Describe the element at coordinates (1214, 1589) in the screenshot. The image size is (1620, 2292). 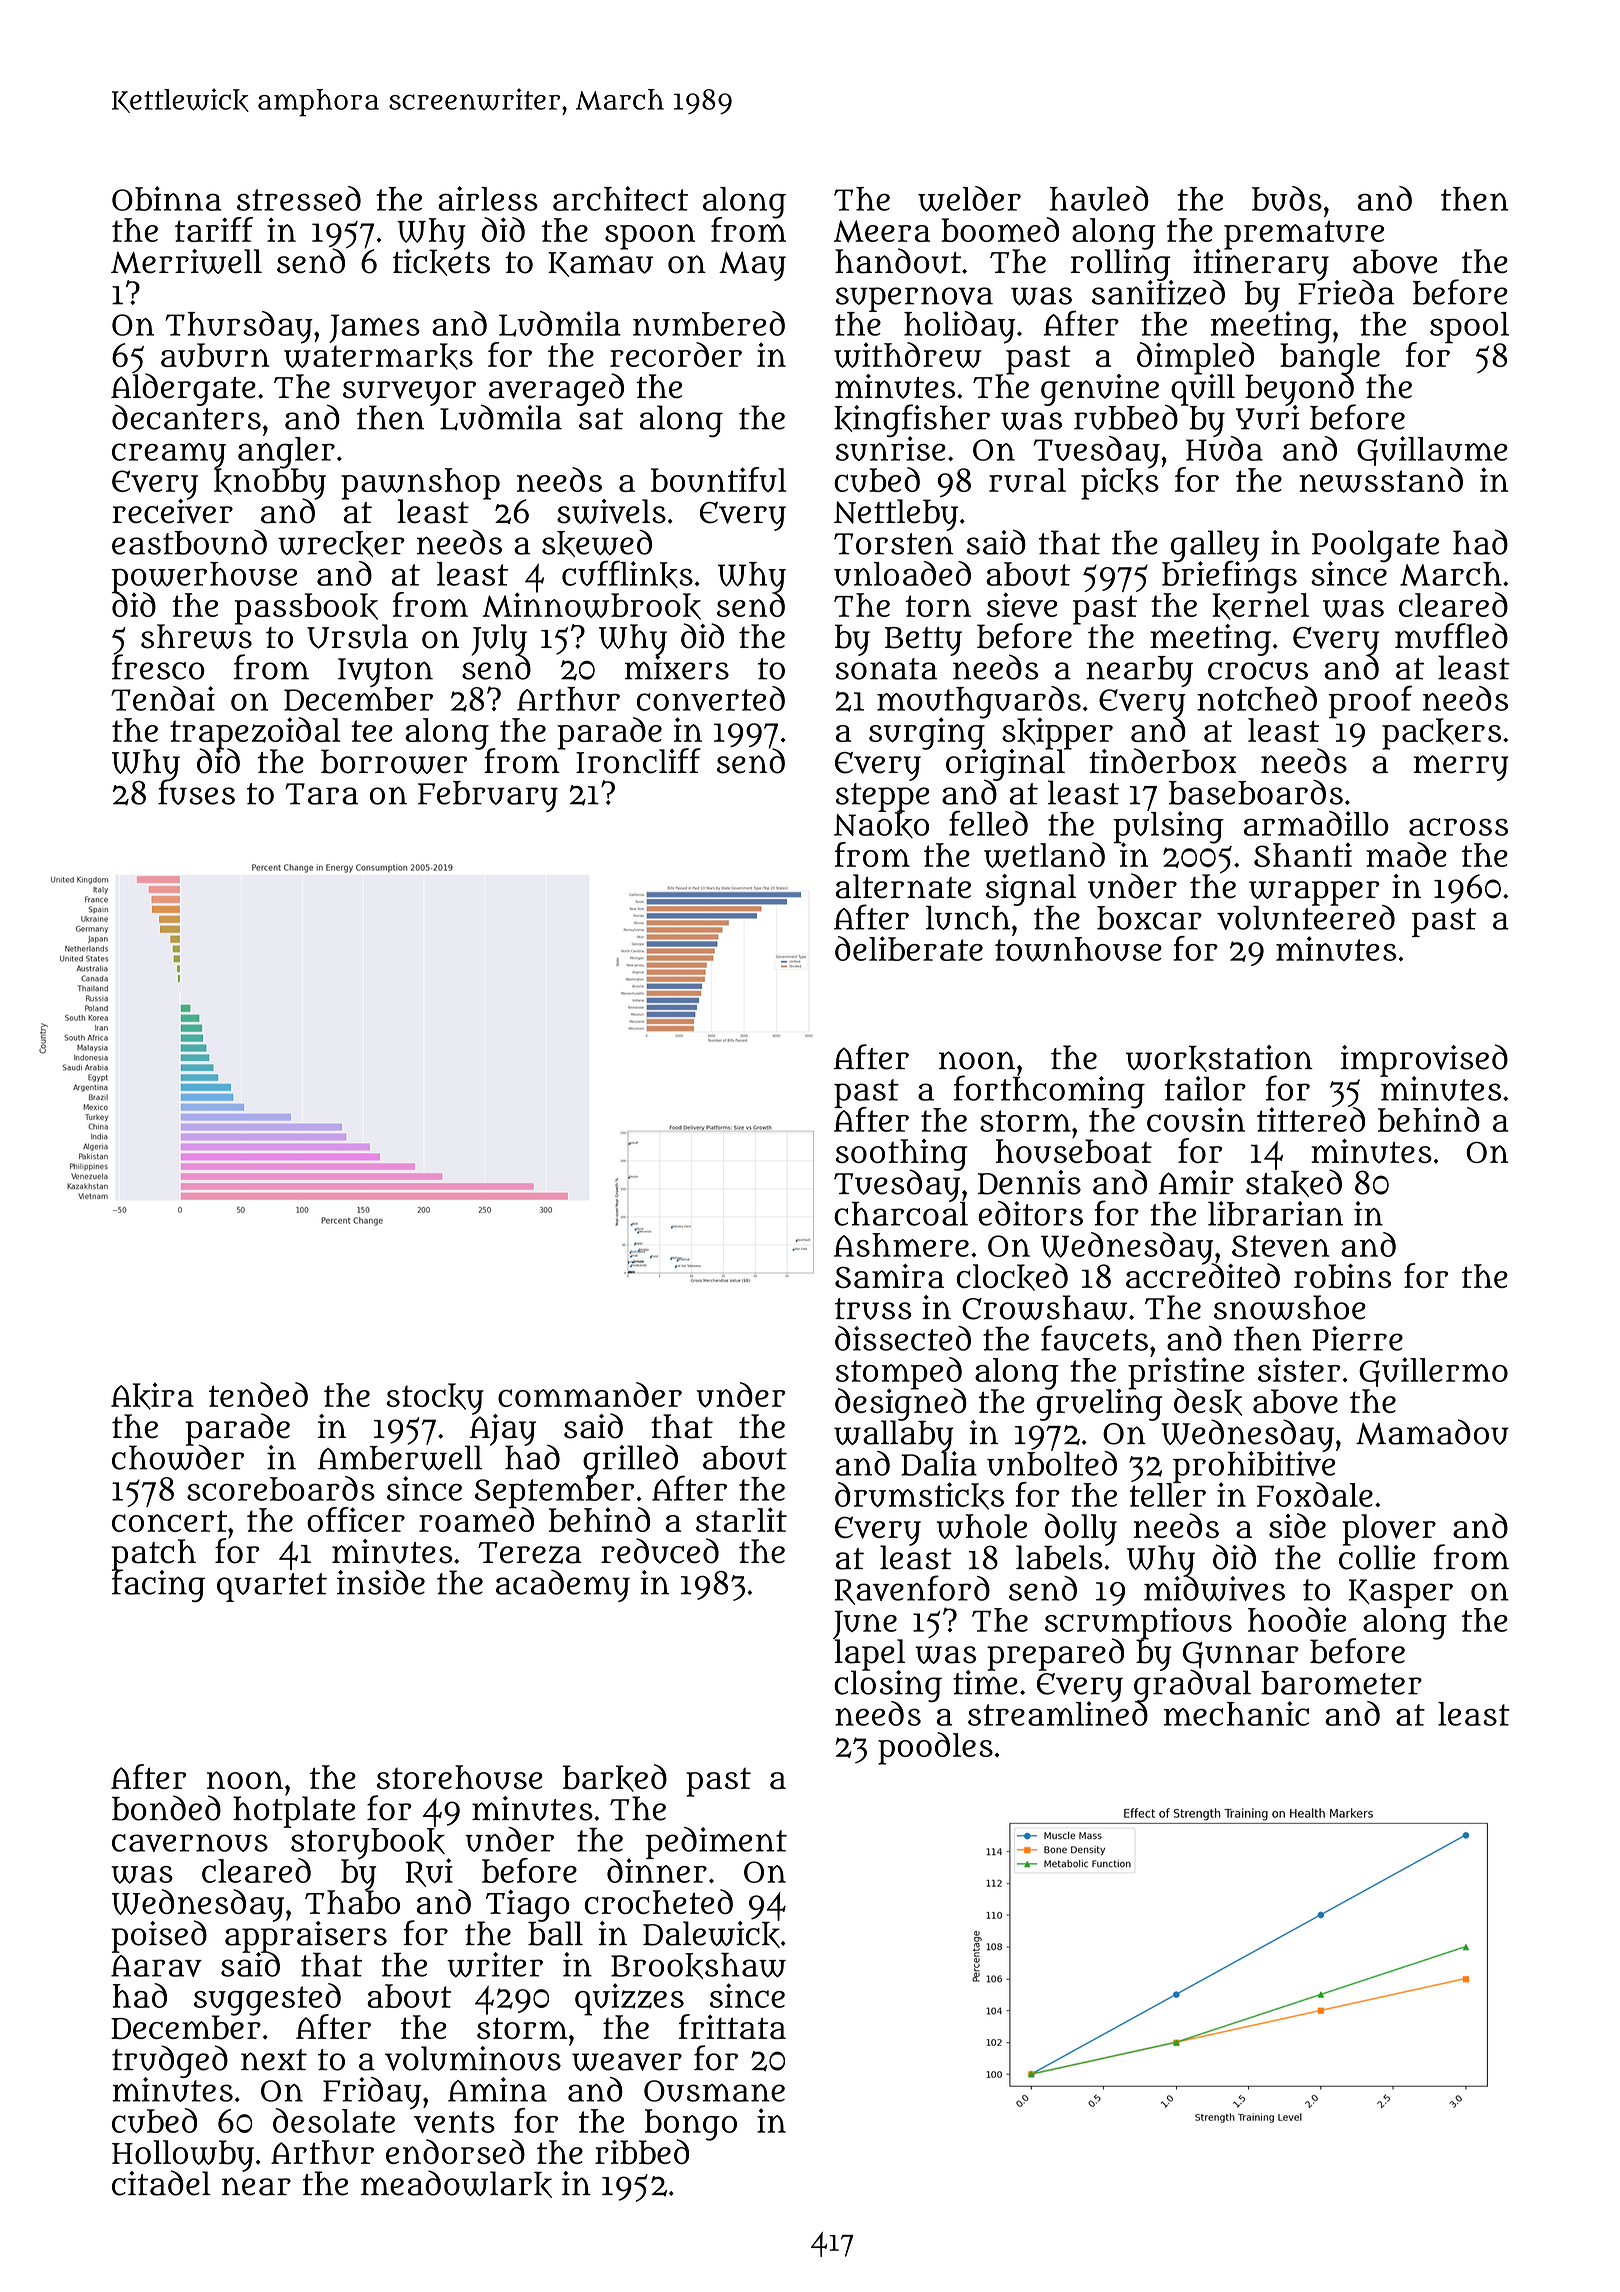
I see `midwives` at that location.
